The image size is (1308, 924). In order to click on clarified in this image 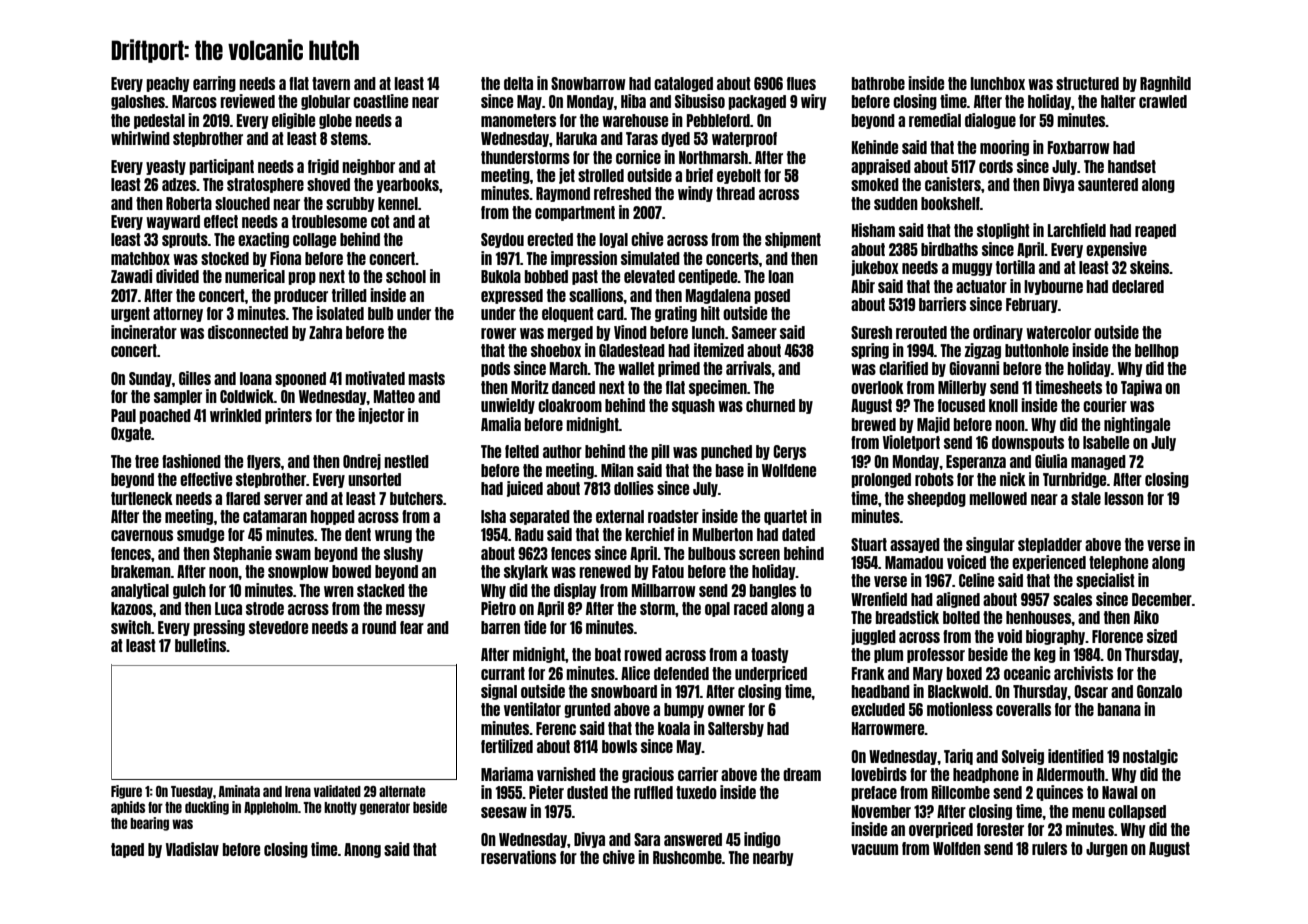, I will do `click(903, 368)`.
